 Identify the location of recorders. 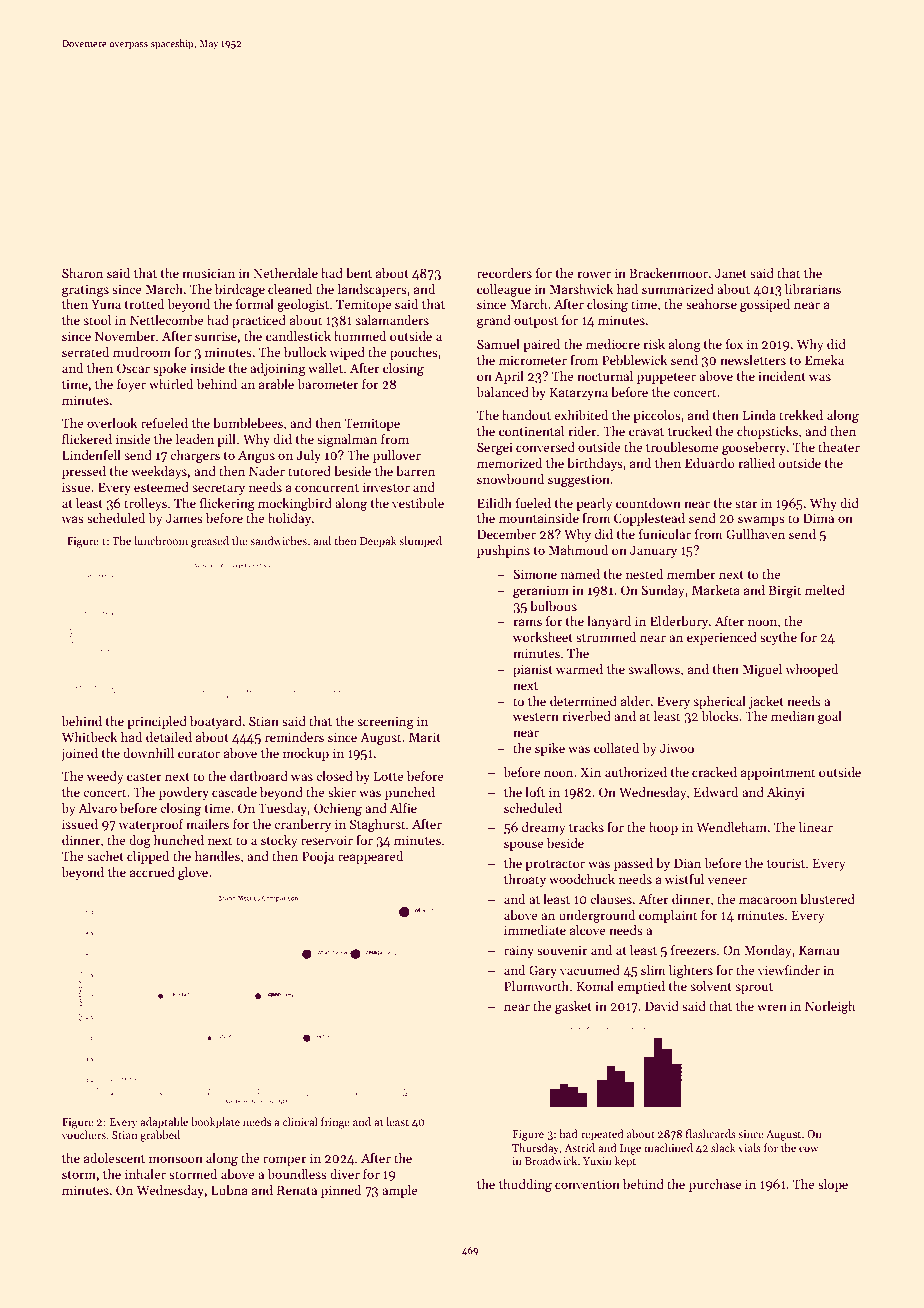
(504, 273).
